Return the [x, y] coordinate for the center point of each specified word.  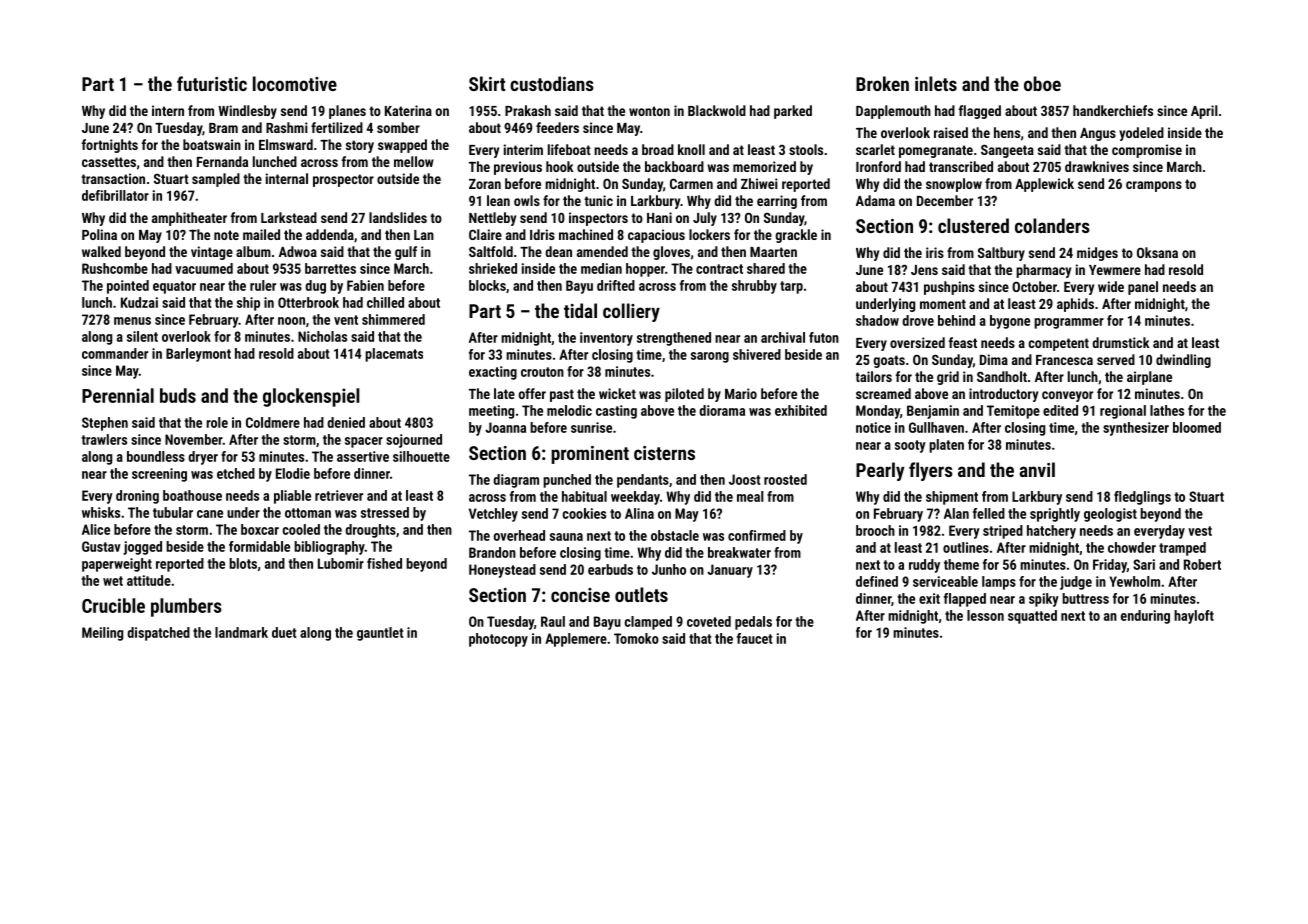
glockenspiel [311, 397]
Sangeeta [1007, 151]
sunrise [591, 427]
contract [719, 269]
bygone [1010, 322]
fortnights [110, 146]
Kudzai [139, 302]
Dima [994, 359]
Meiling [102, 634]
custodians [552, 83]
